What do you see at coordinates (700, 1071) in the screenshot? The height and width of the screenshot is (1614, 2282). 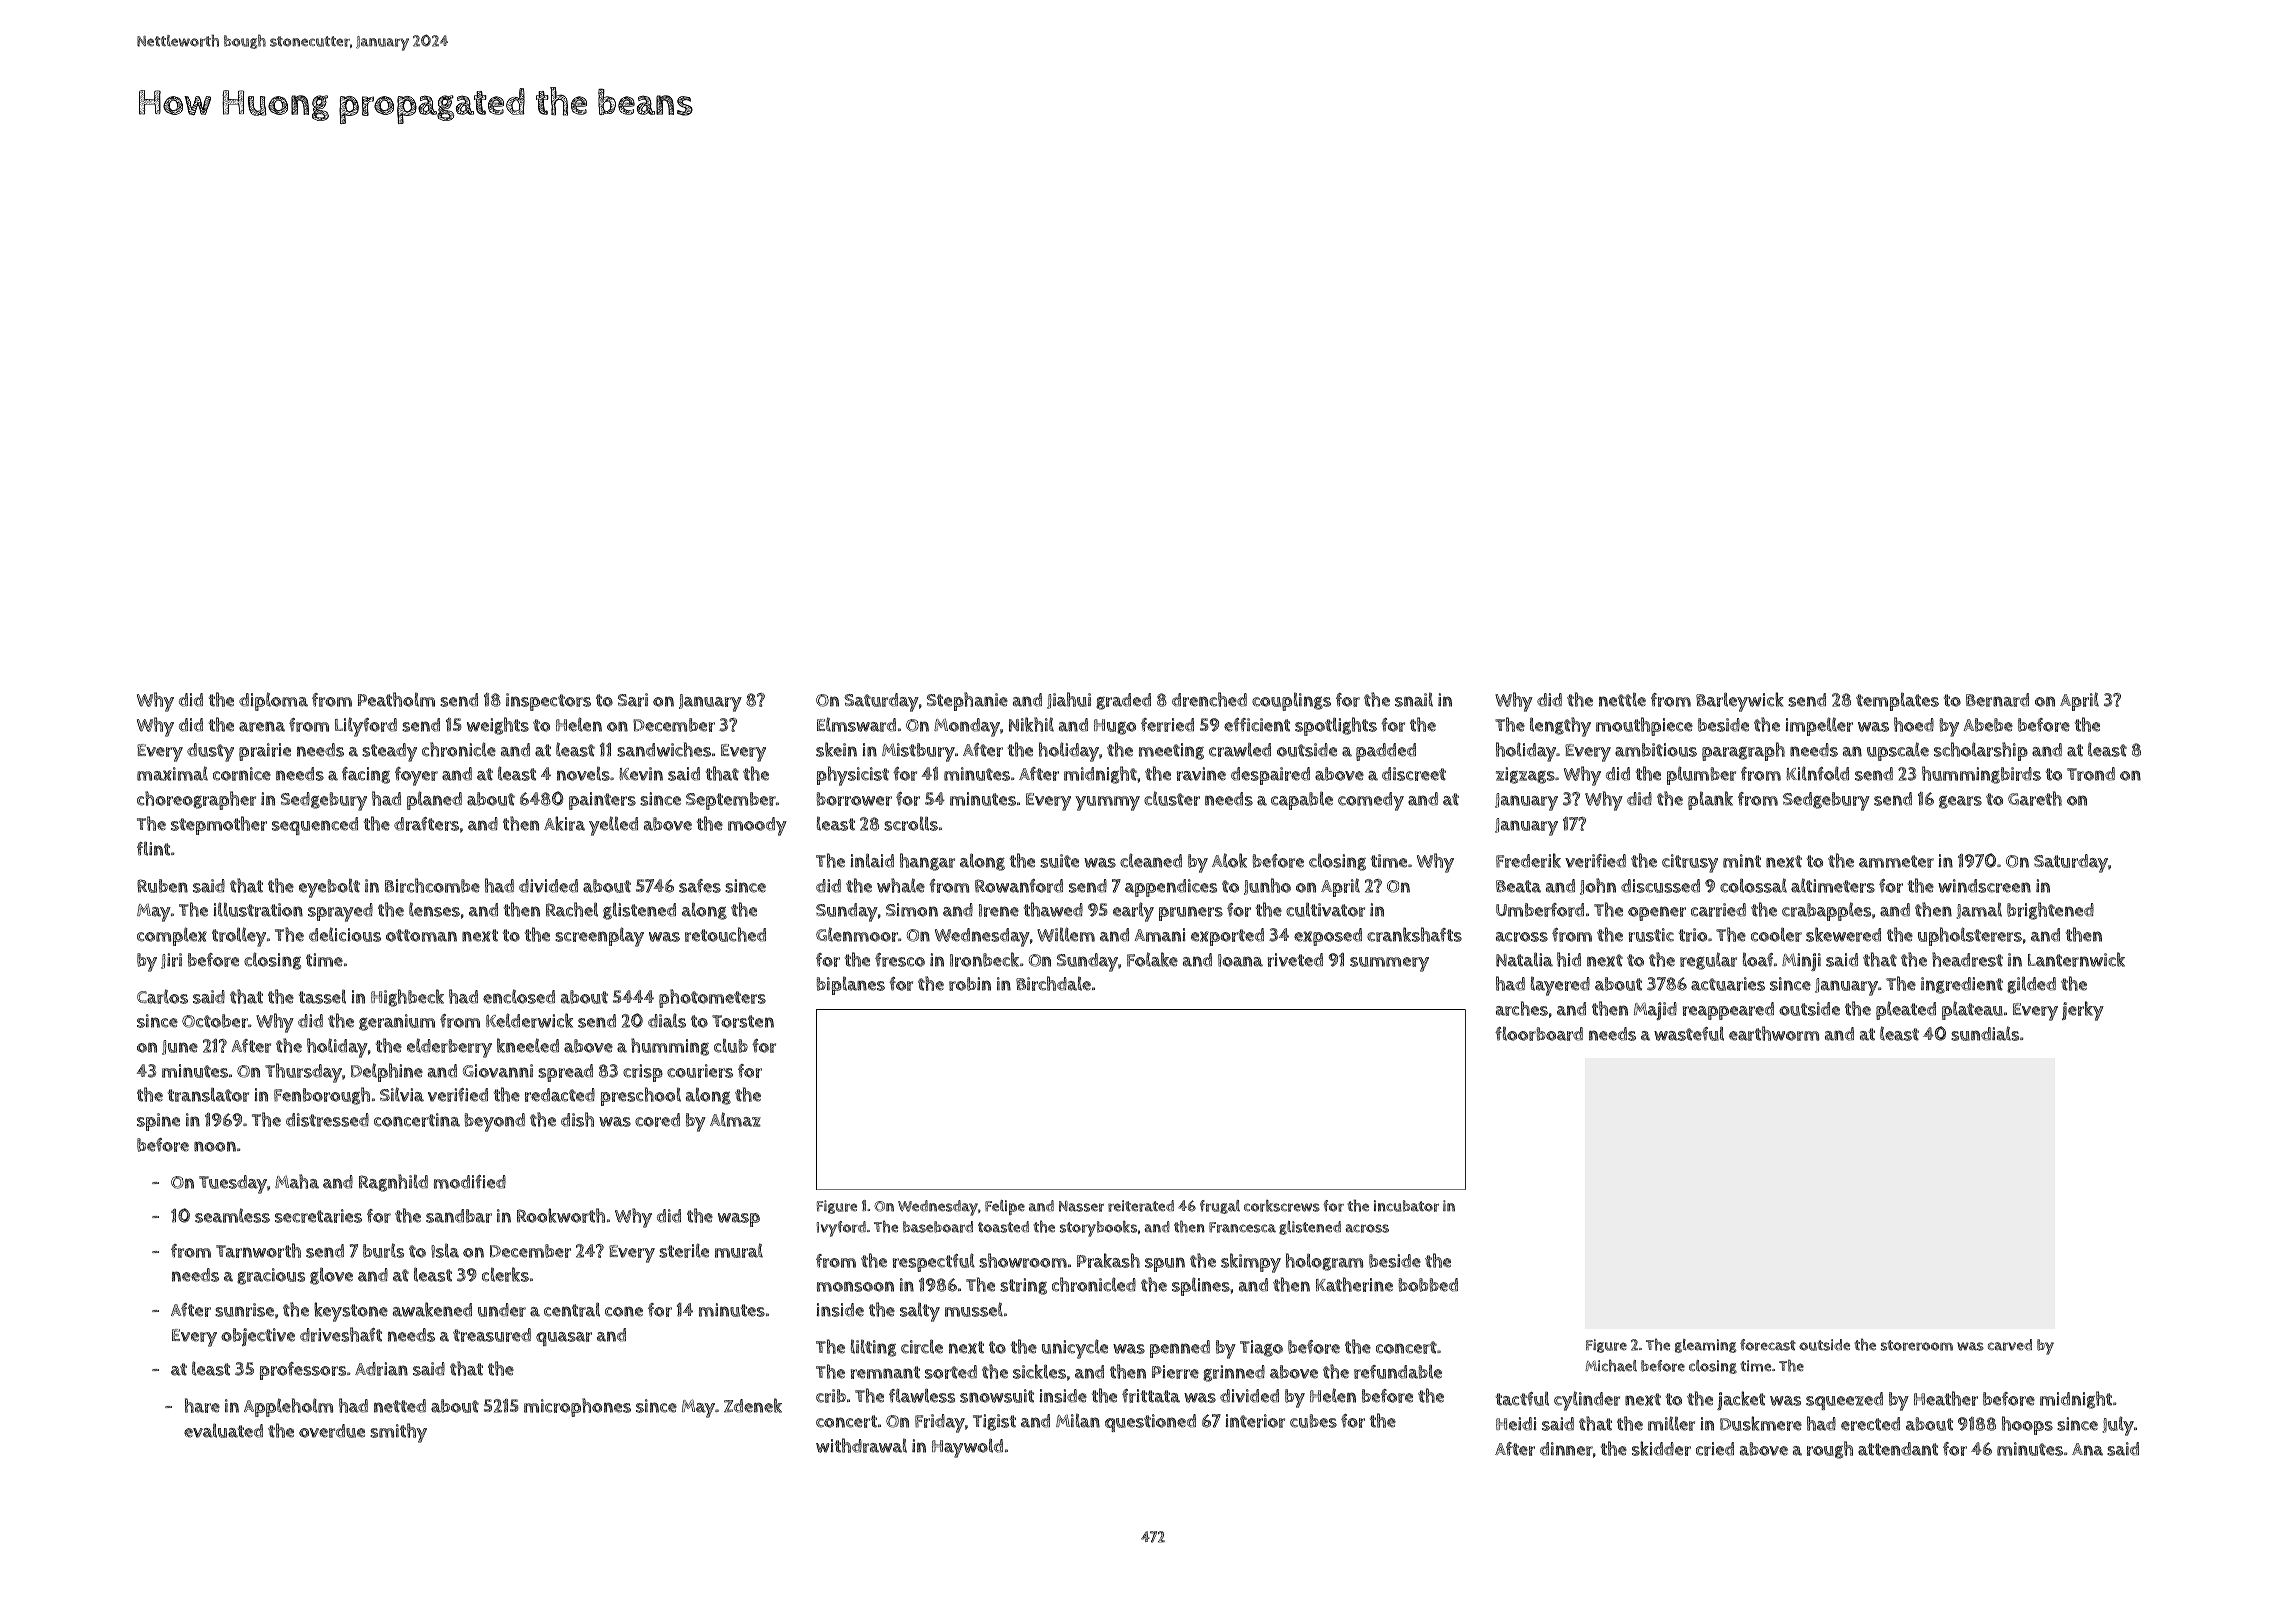 I see `couriers` at bounding box center [700, 1071].
